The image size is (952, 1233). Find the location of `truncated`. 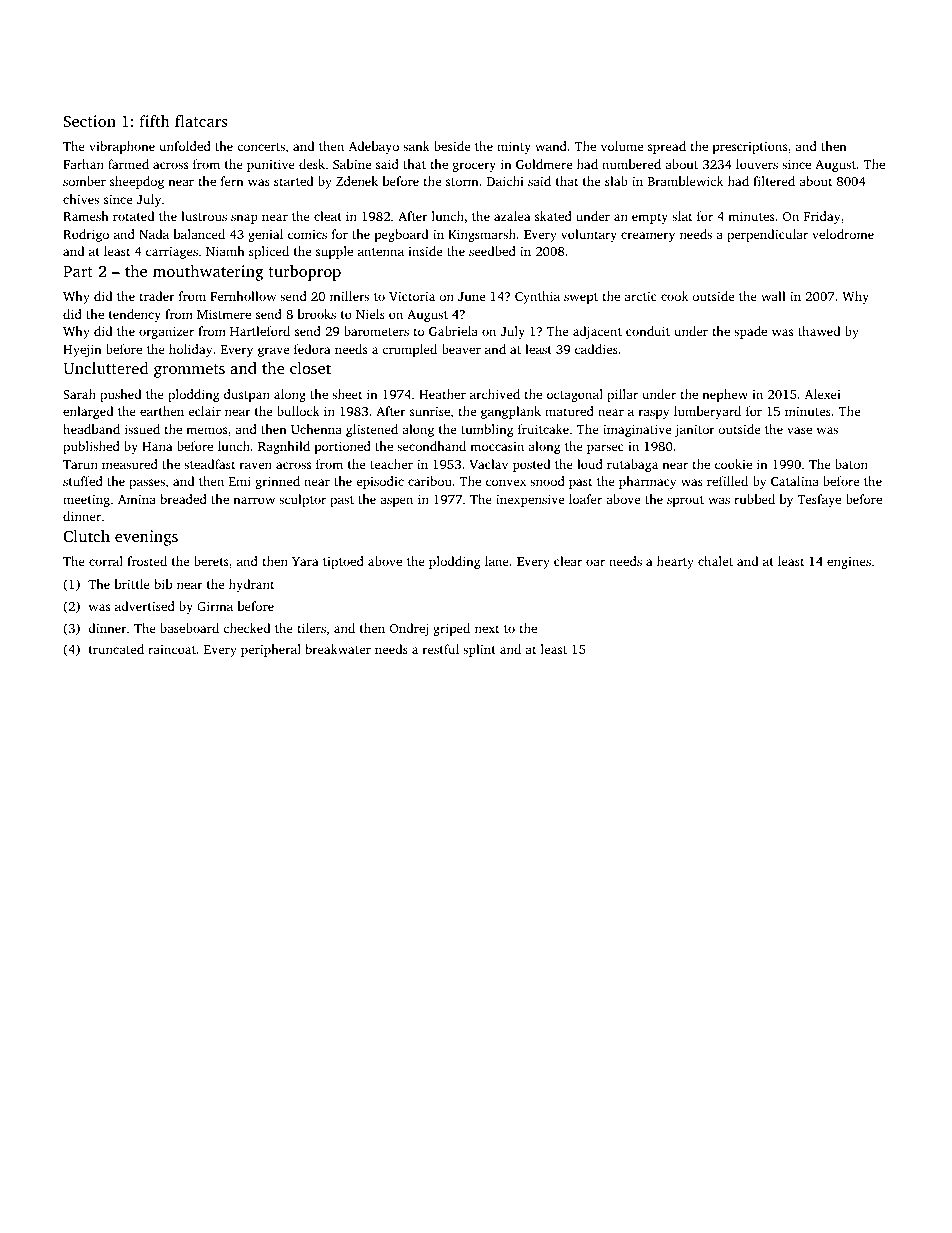

truncated is located at coordinates (116, 649).
